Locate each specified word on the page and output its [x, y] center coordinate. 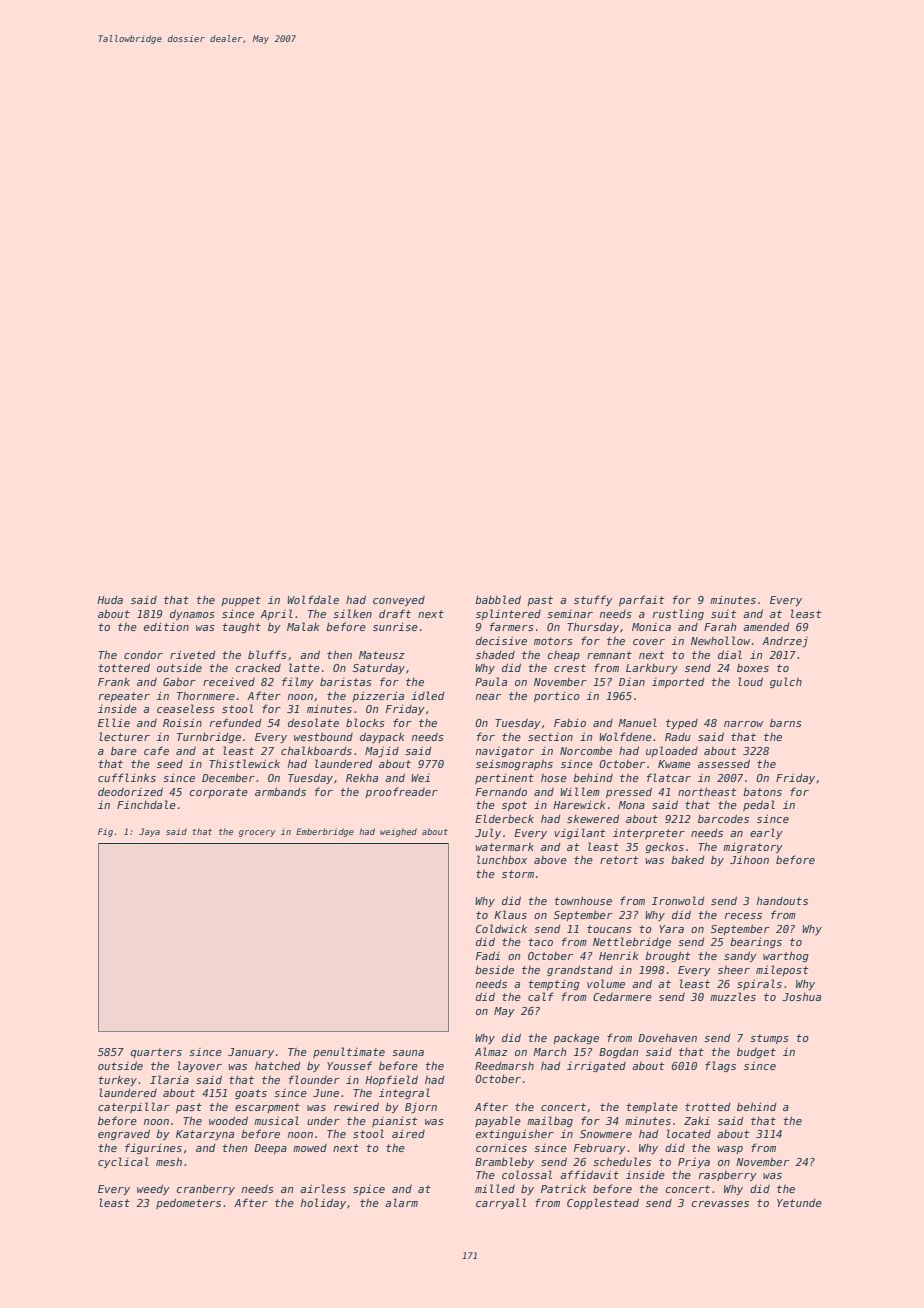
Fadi [488, 955]
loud [750, 681]
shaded [495, 655]
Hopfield [391, 1080]
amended [766, 627]
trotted [707, 1107]
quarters [156, 1053]
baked [687, 859]
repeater [124, 697]
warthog [786, 956]
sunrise [395, 626]
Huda [110, 600]
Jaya [149, 832]
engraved [124, 1134]
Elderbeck [504, 818]
